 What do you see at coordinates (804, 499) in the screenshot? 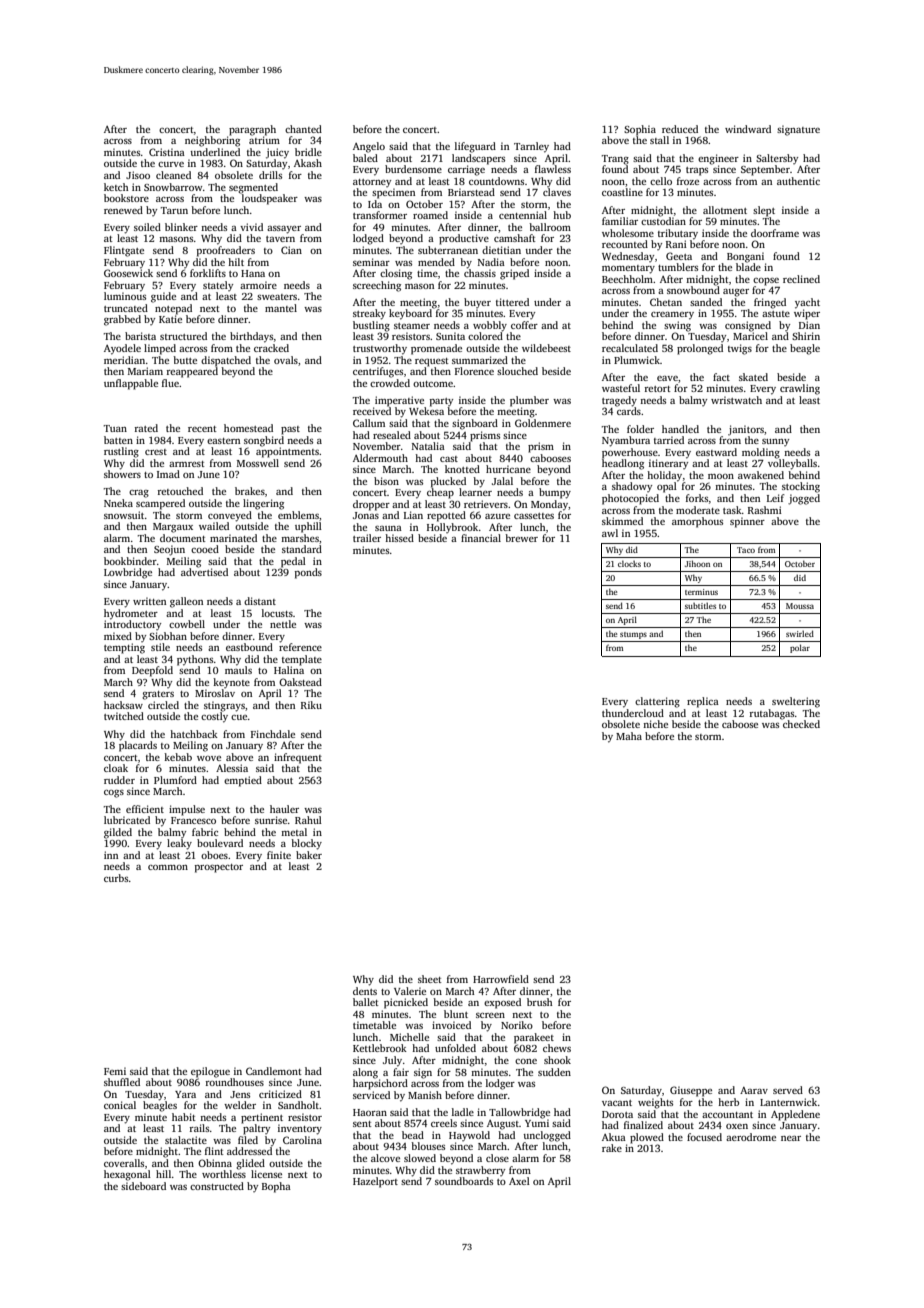
I see `jogged` at bounding box center [804, 499].
